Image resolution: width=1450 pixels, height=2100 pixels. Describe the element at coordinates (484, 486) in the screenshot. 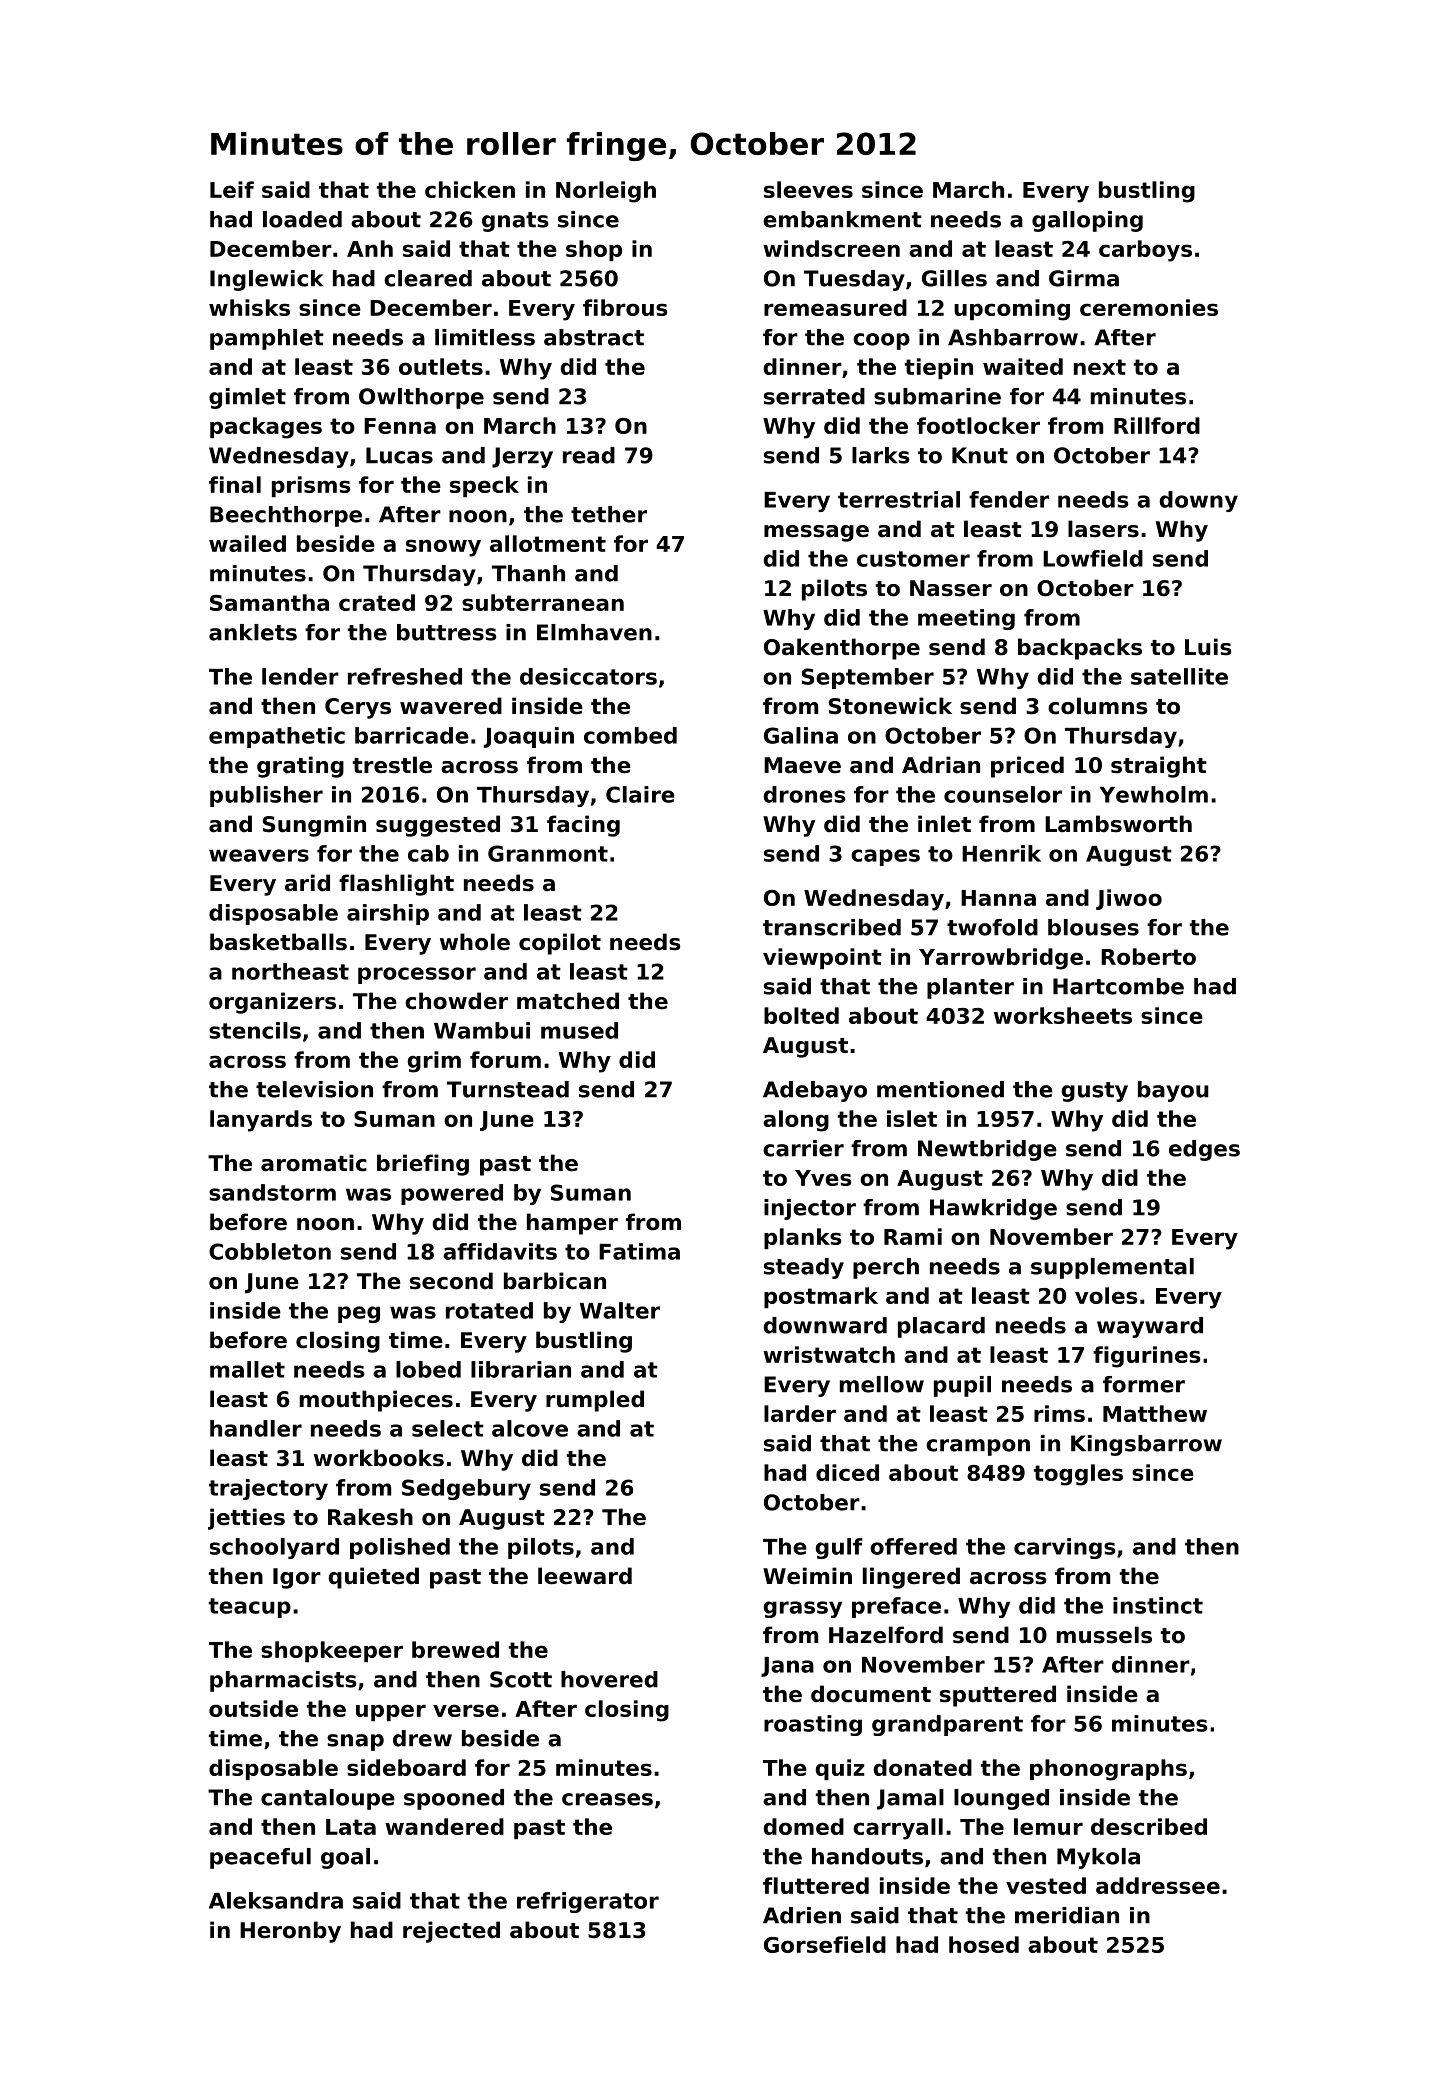

I see `speck` at that location.
